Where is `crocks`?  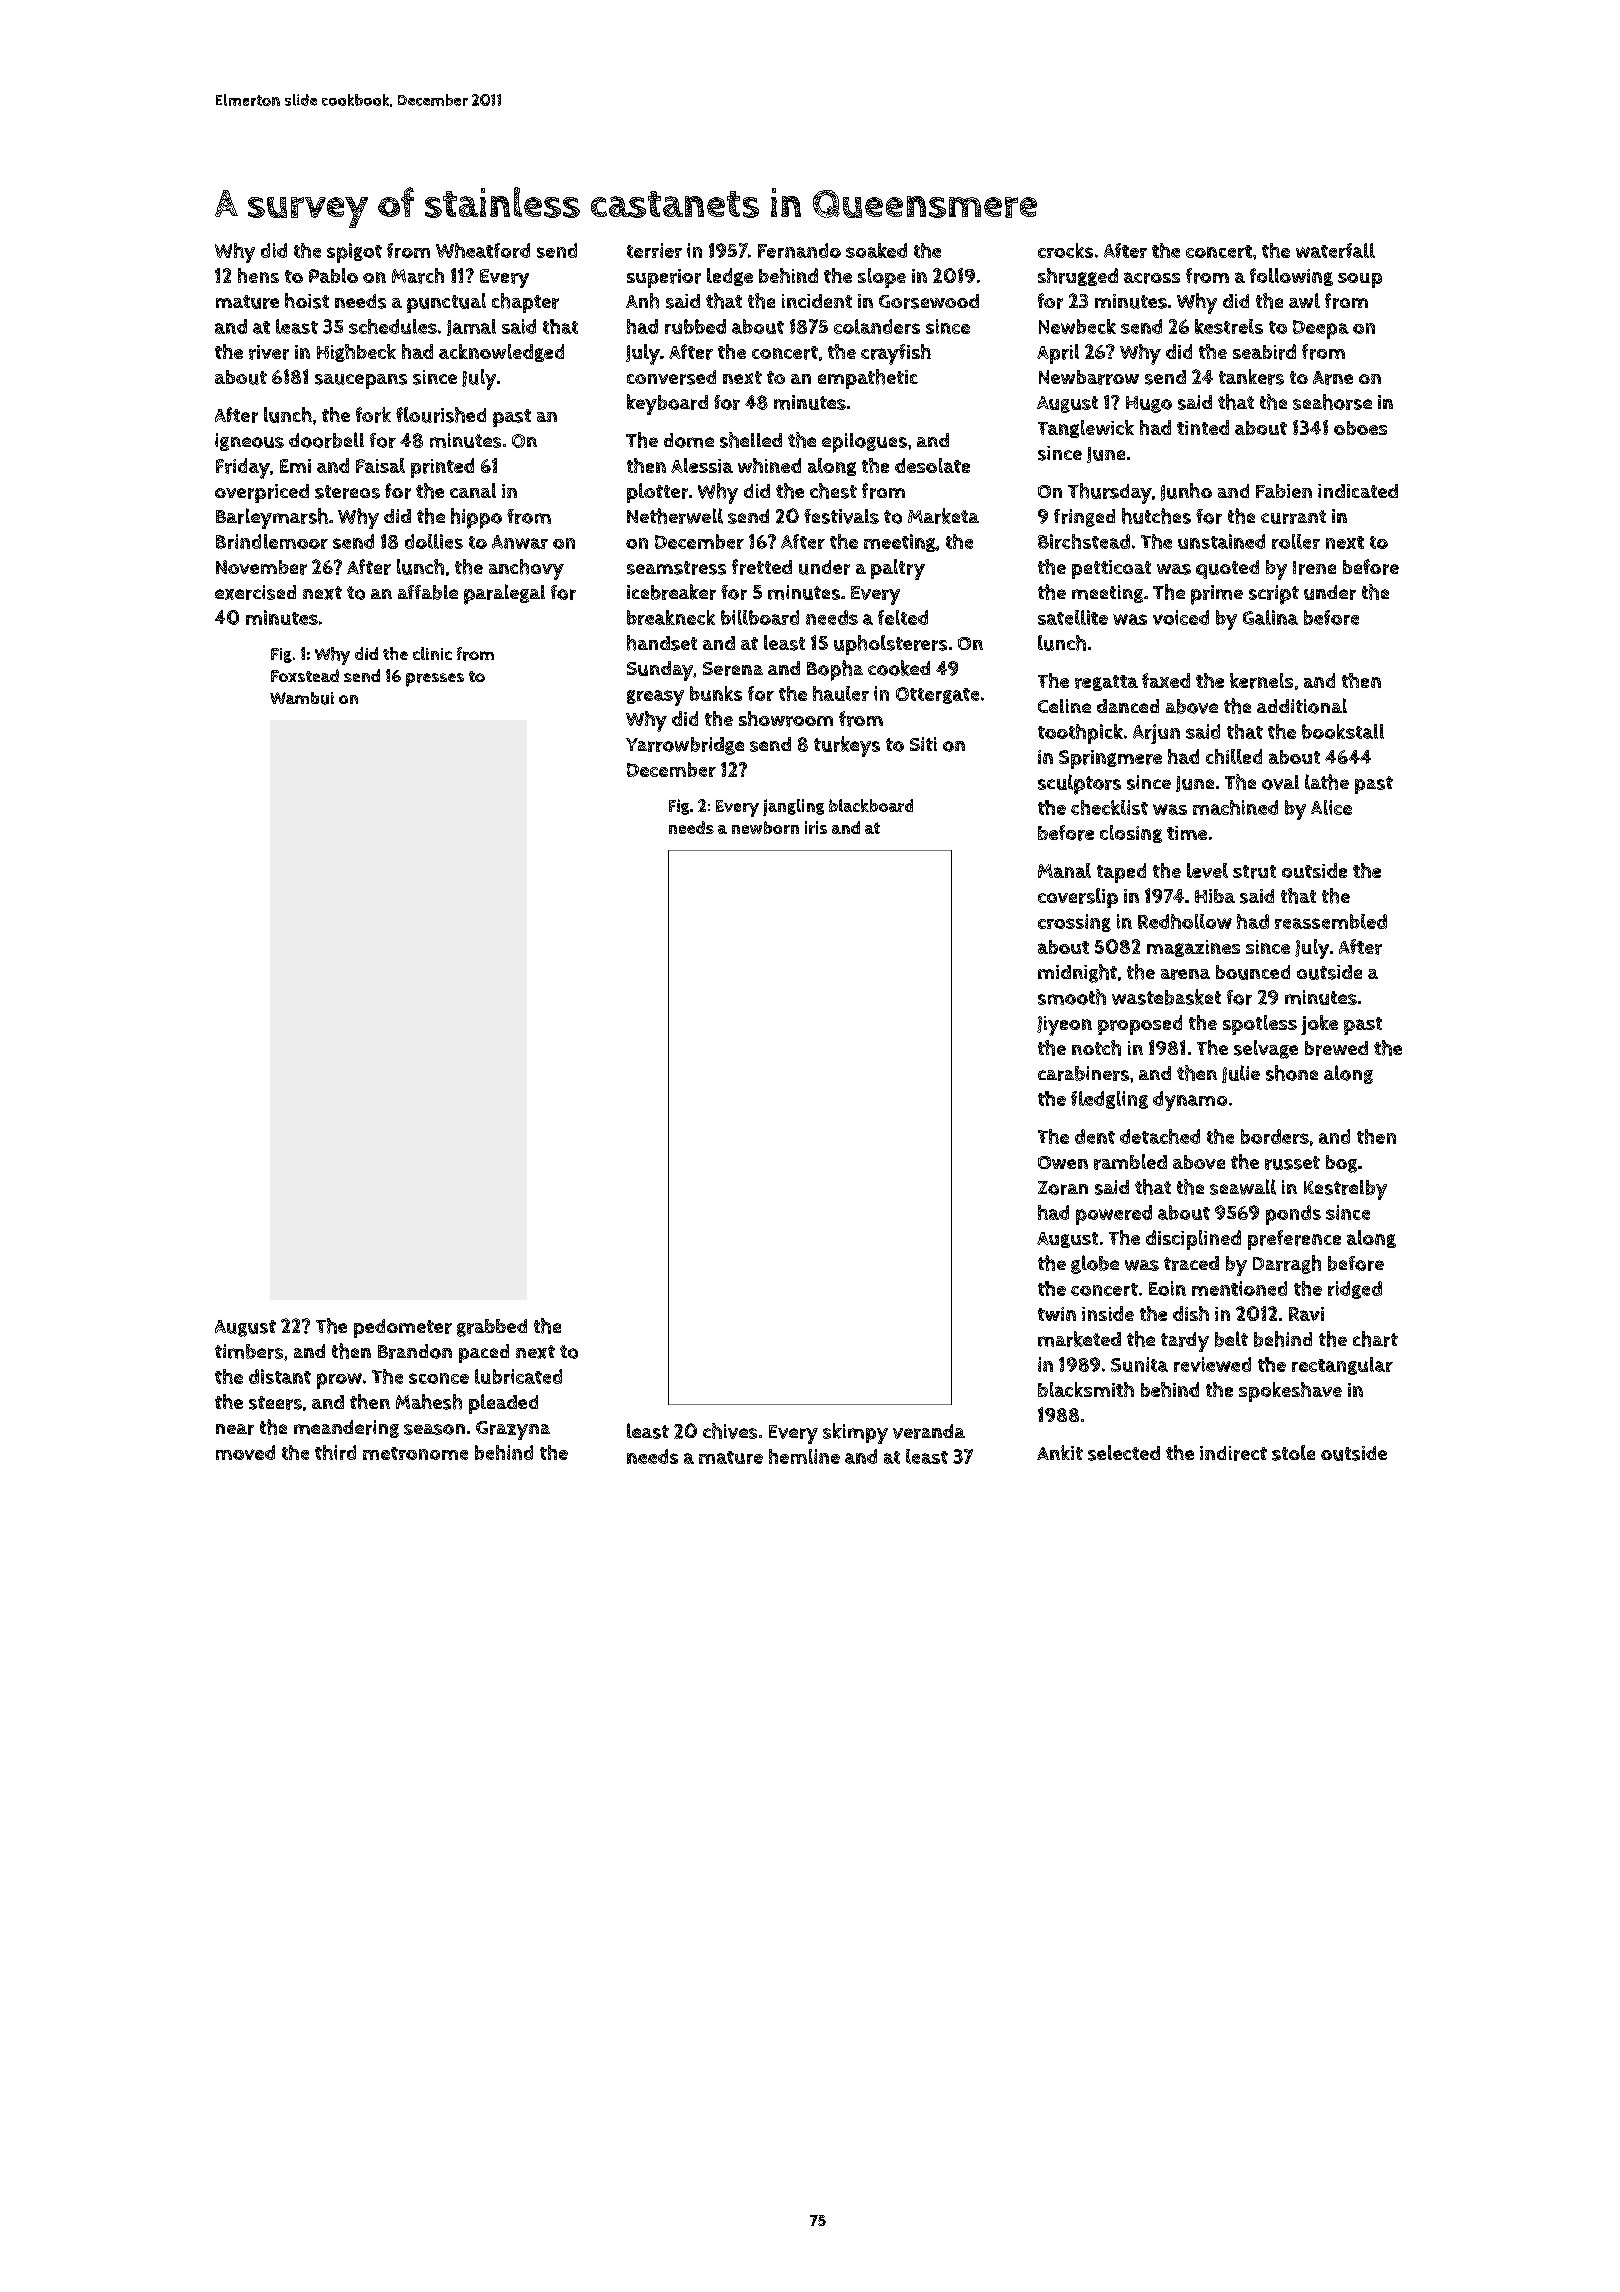 crocks is located at coordinates (1065, 250).
